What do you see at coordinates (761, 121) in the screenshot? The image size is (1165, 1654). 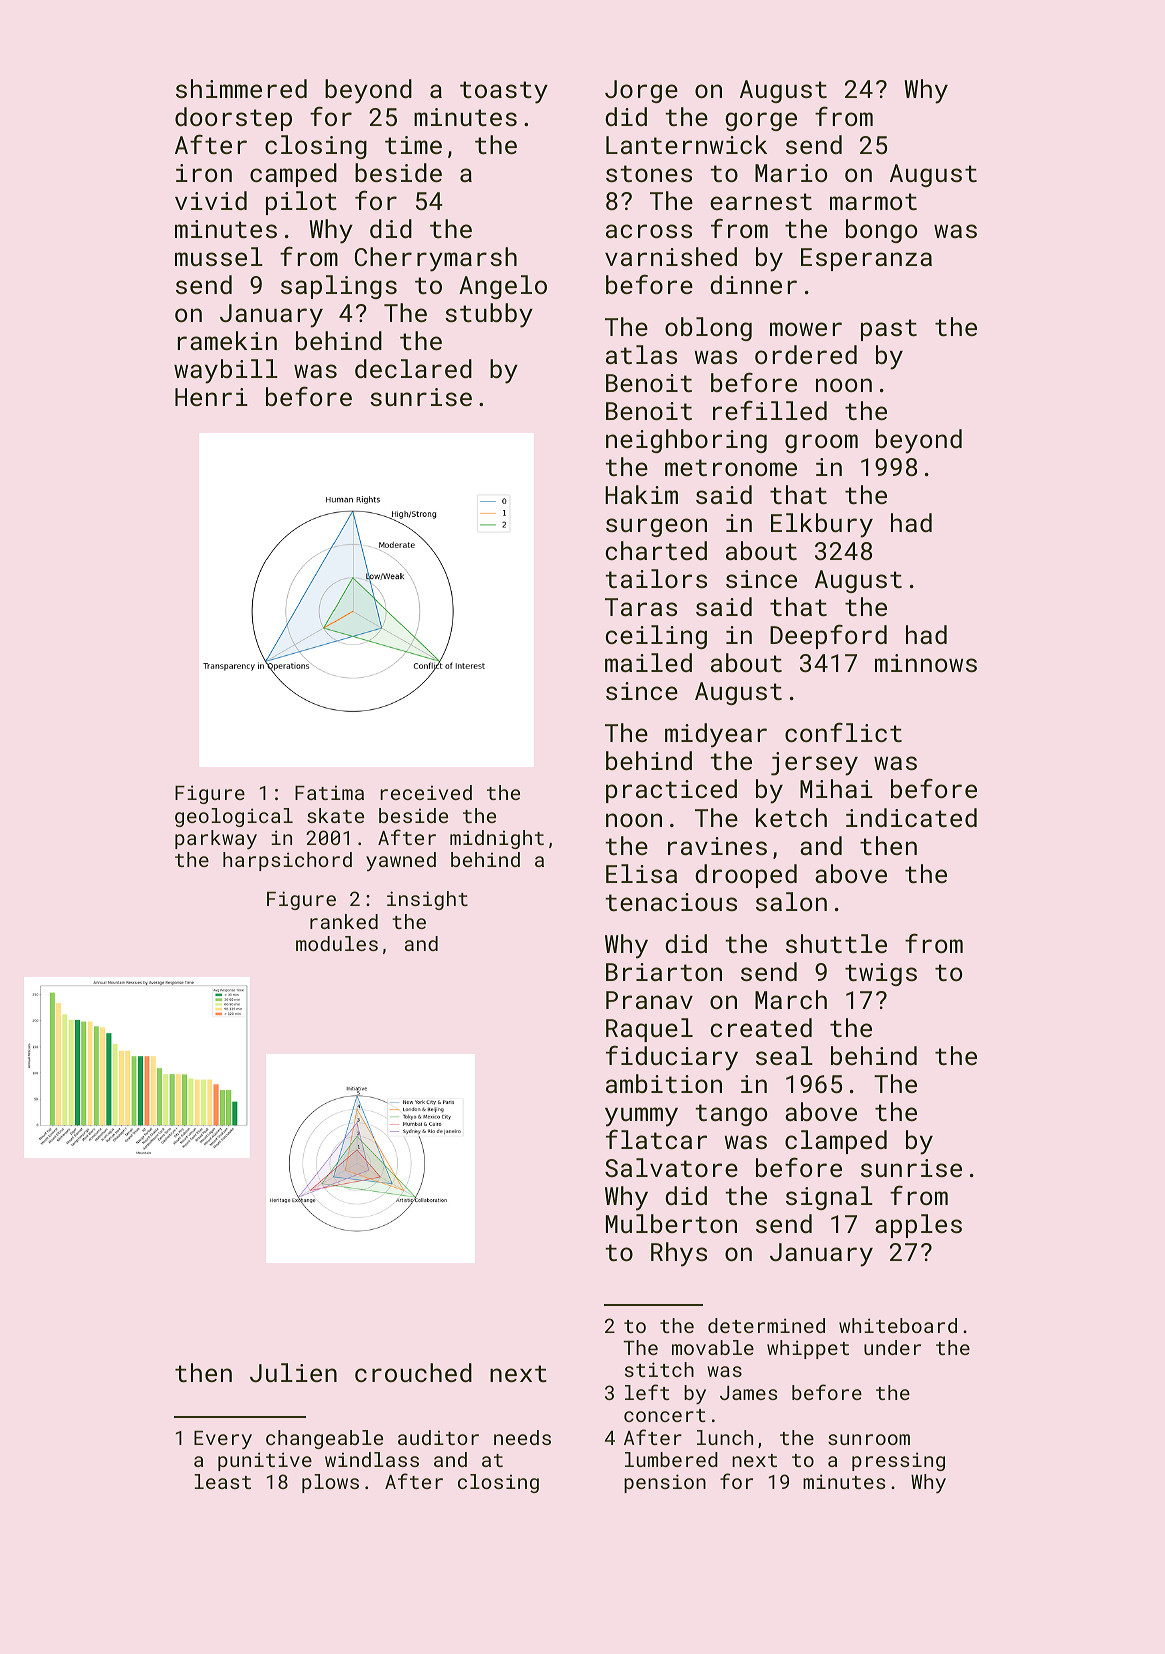 I see `gorge` at bounding box center [761, 121].
